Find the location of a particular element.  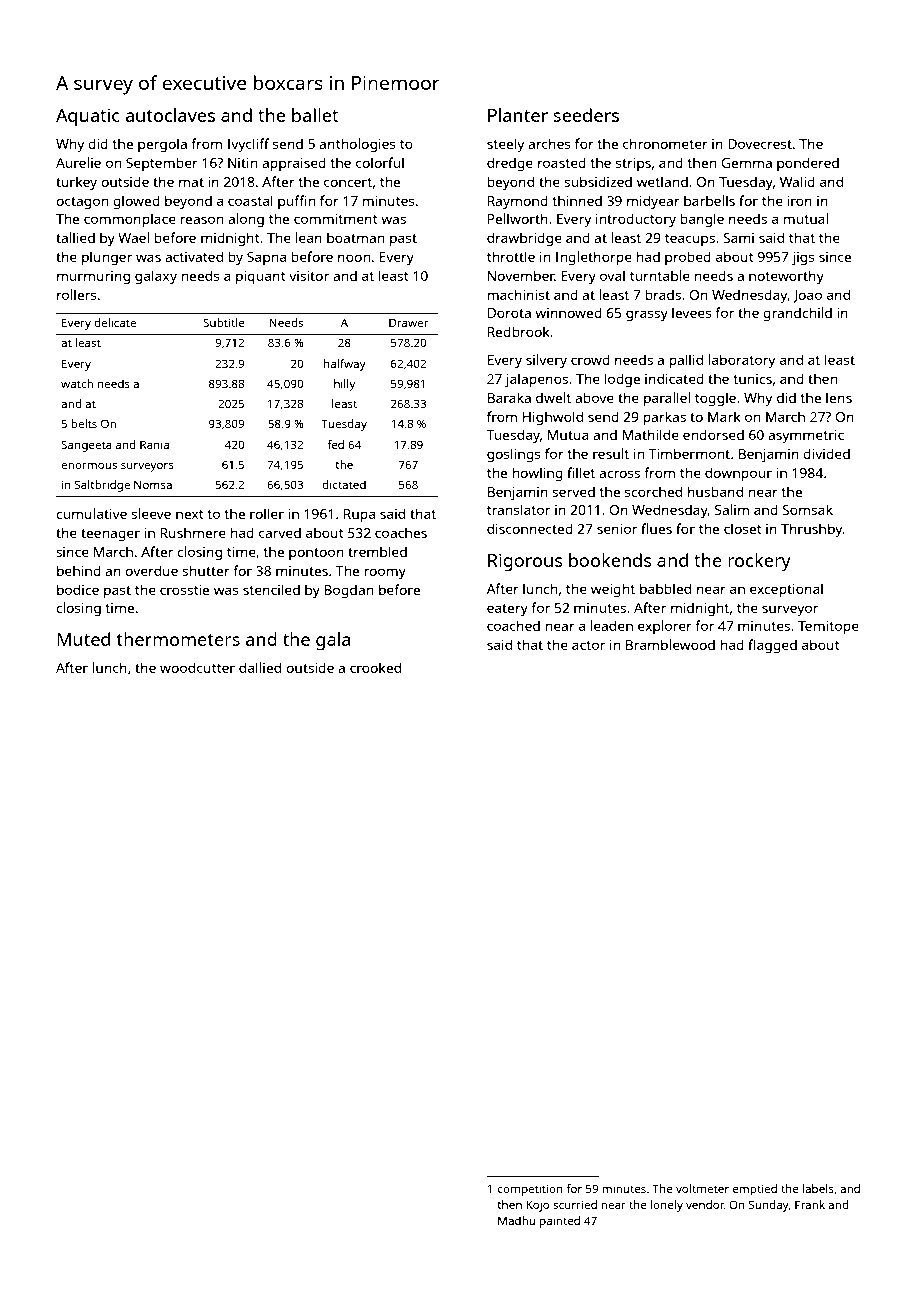

Thrushby is located at coordinates (812, 530).
